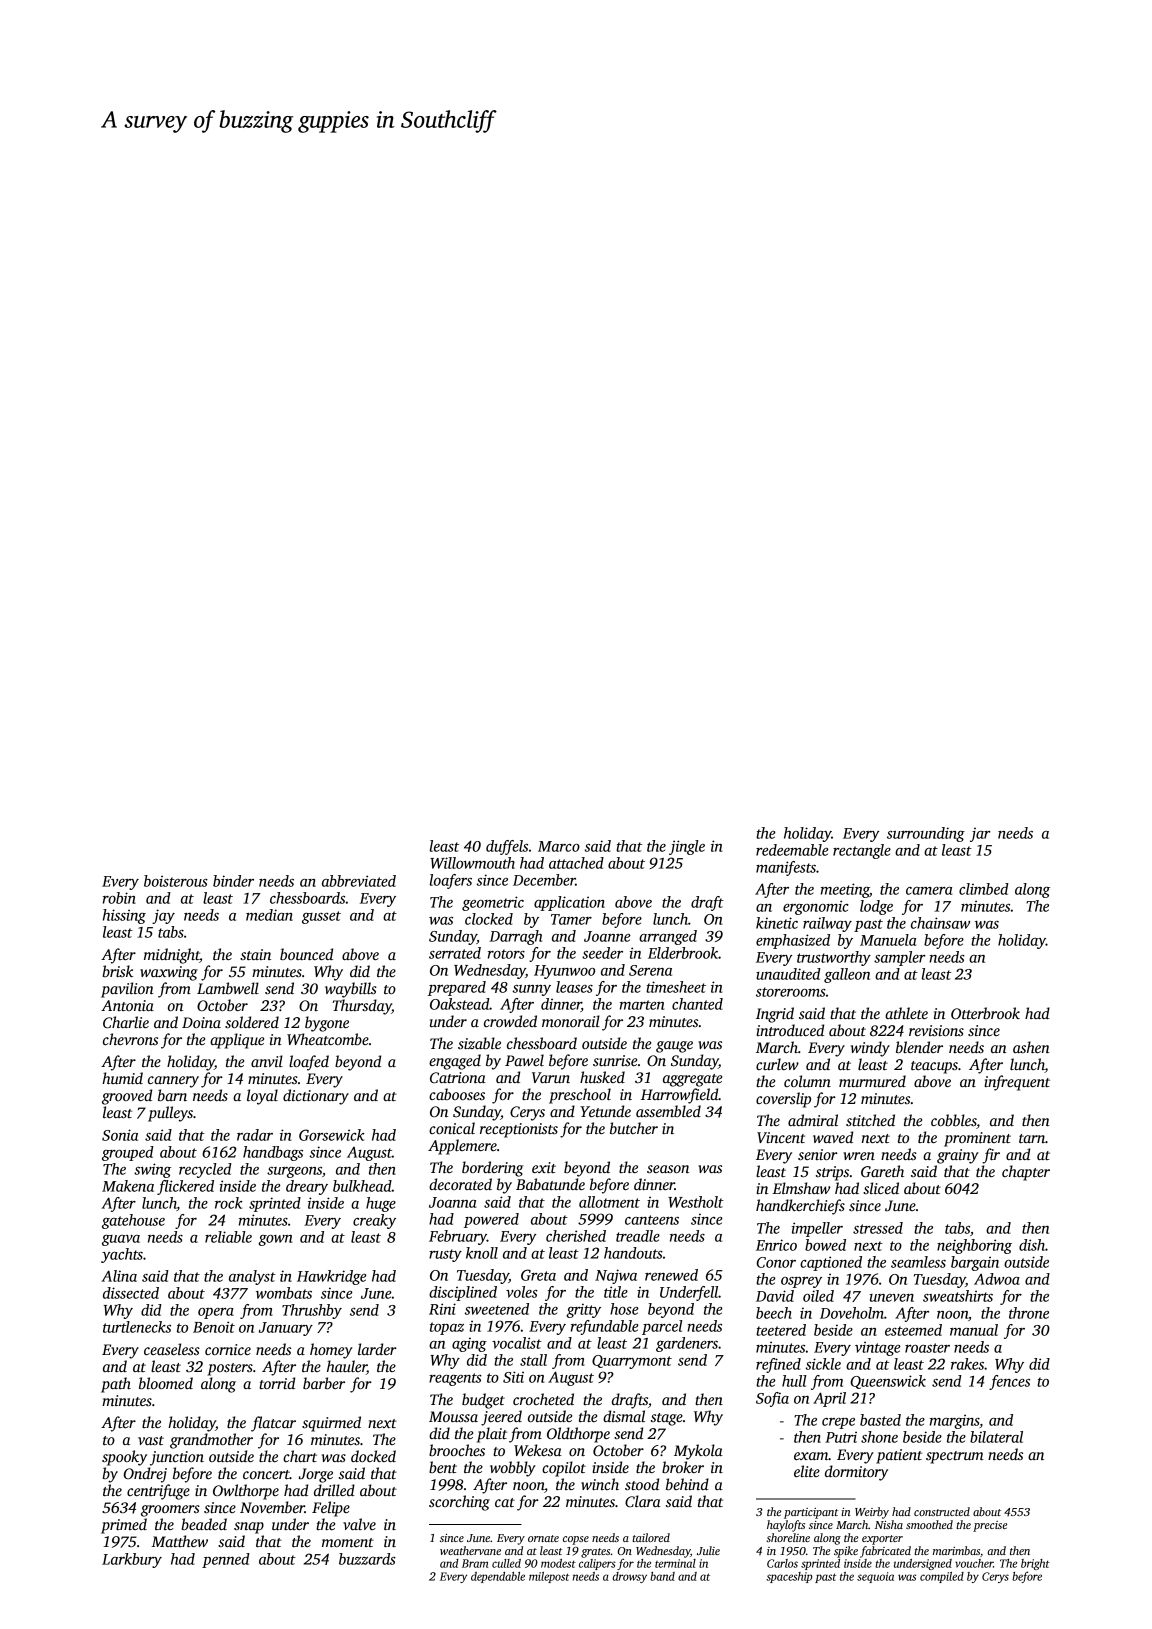  I want to click on loafed, so click(309, 1063).
